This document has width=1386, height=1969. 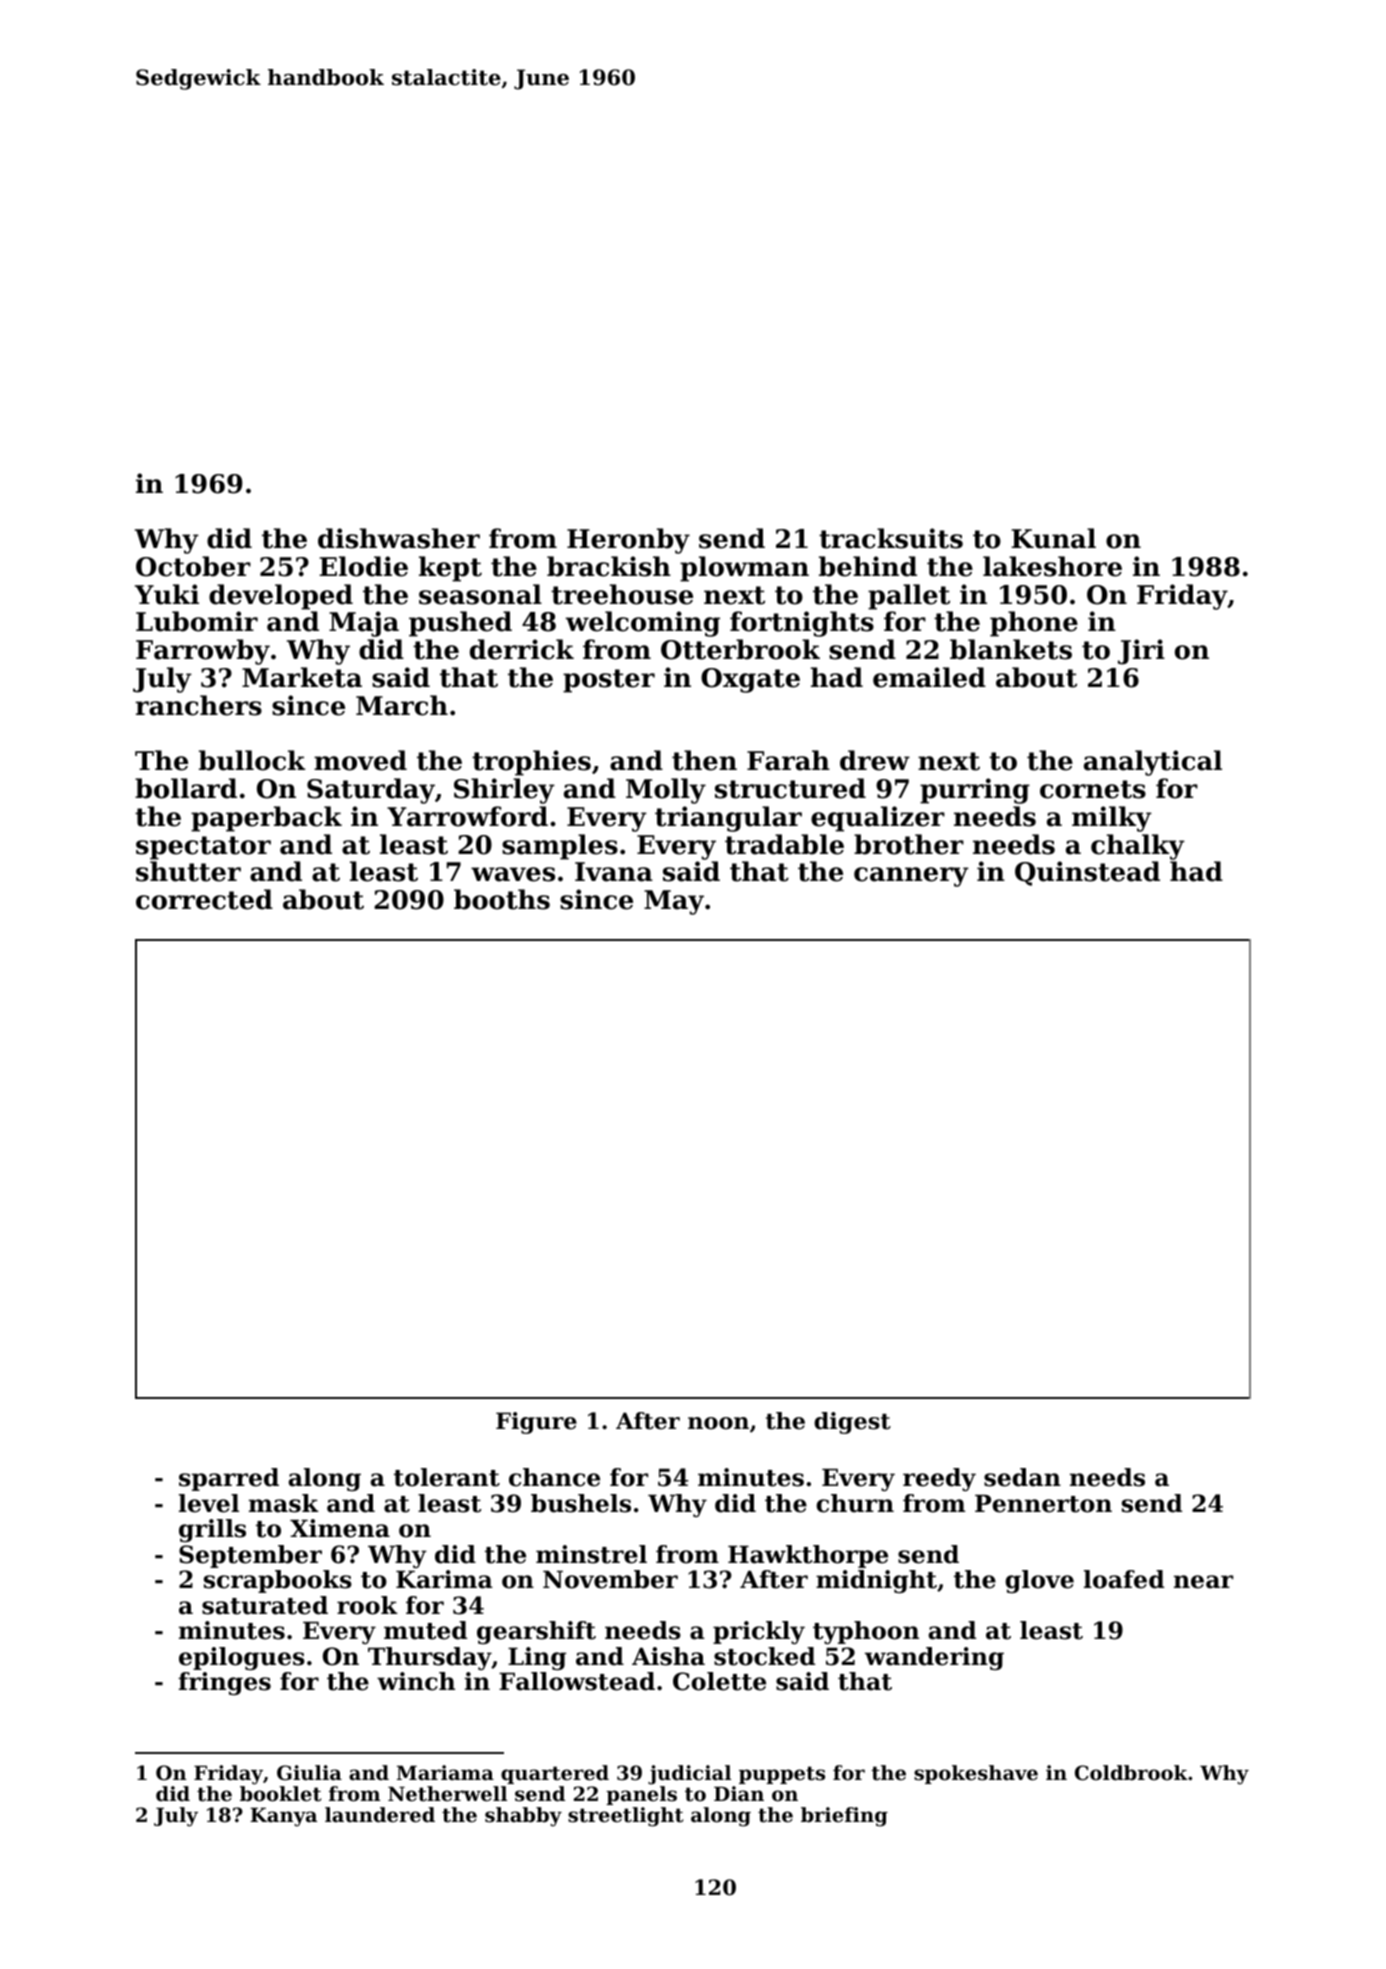 What do you see at coordinates (891, 538) in the document?
I see `tracksuits` at bounding box center [891, 538].
